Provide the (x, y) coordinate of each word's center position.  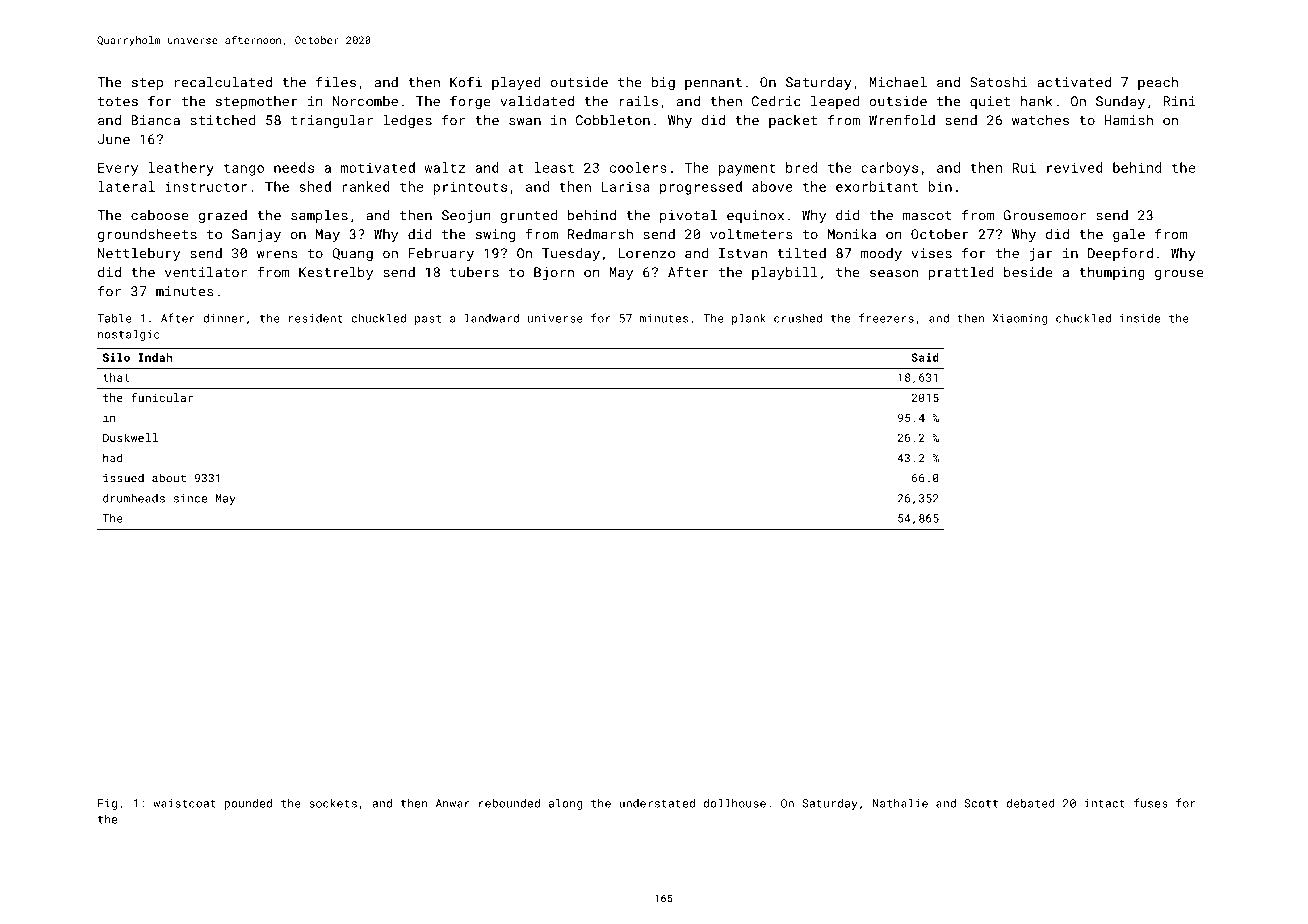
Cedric (776, 101)
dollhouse (735, 803)
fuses (1151, 803)
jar (1041, 254)
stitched (222, 120)
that (116, 377)
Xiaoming (1020, 319)
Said (925, 357)
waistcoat (184, 803)
